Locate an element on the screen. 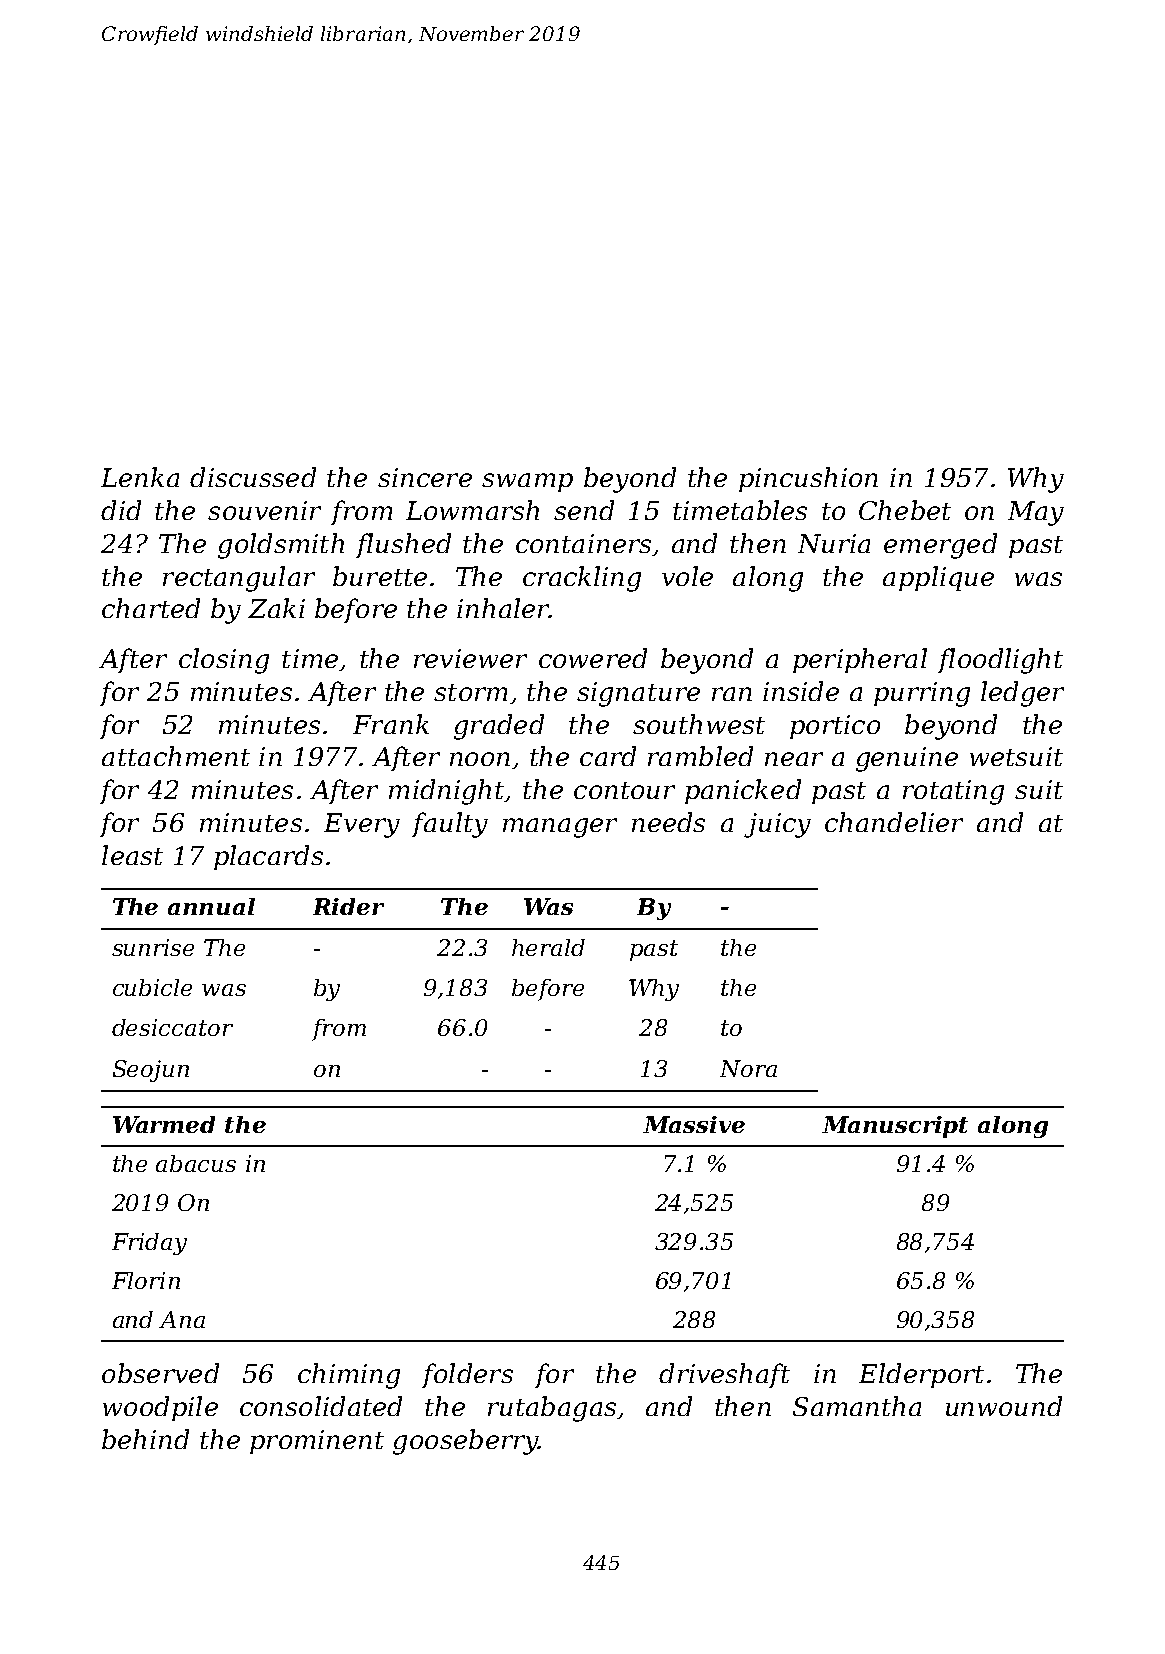  Samantha is located at coordinates (857, 1406).
